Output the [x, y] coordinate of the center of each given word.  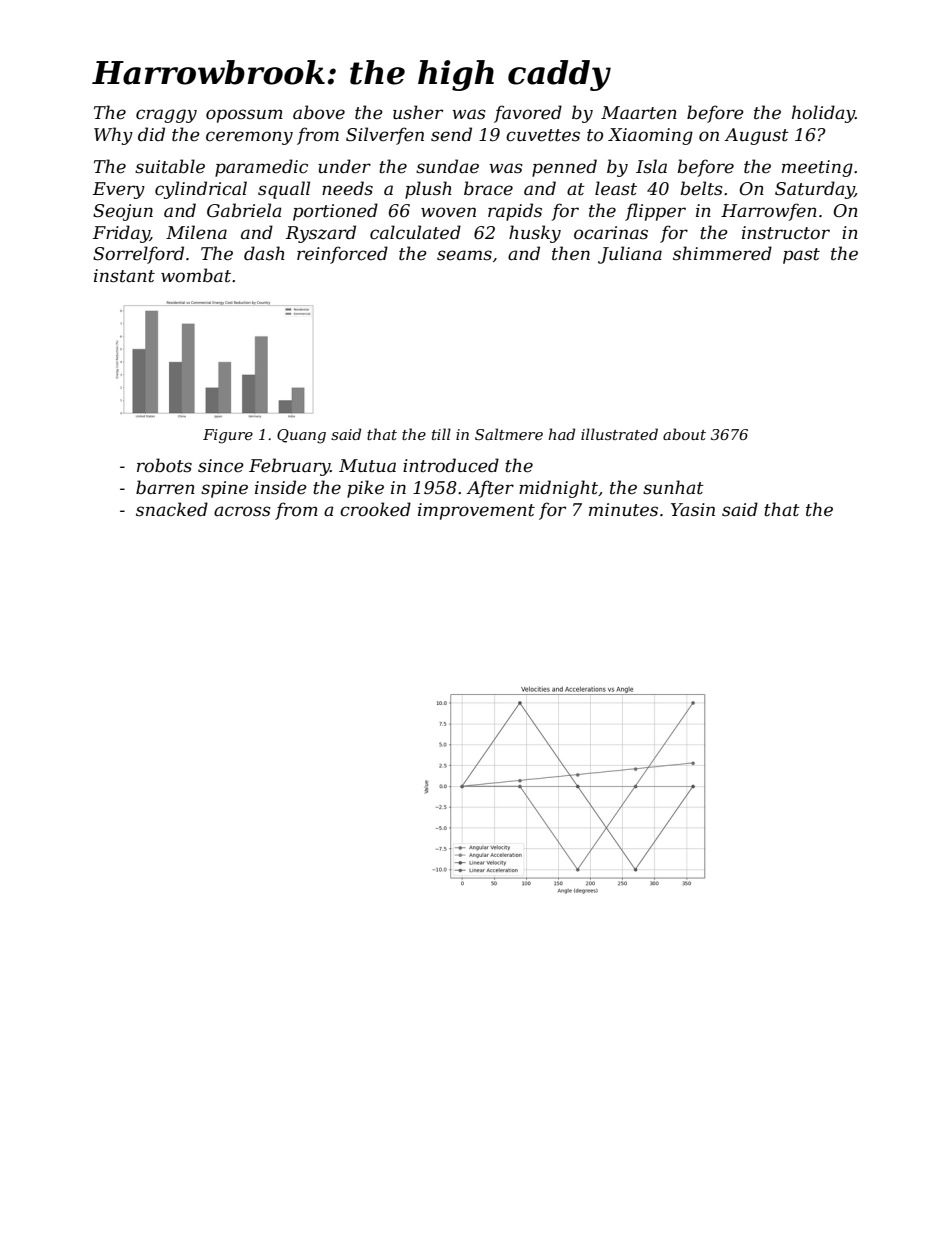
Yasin [693, 509]
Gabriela [244, 210]
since [221, 466]
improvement [476, 511]
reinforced [342, 255]
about [684, 434]
